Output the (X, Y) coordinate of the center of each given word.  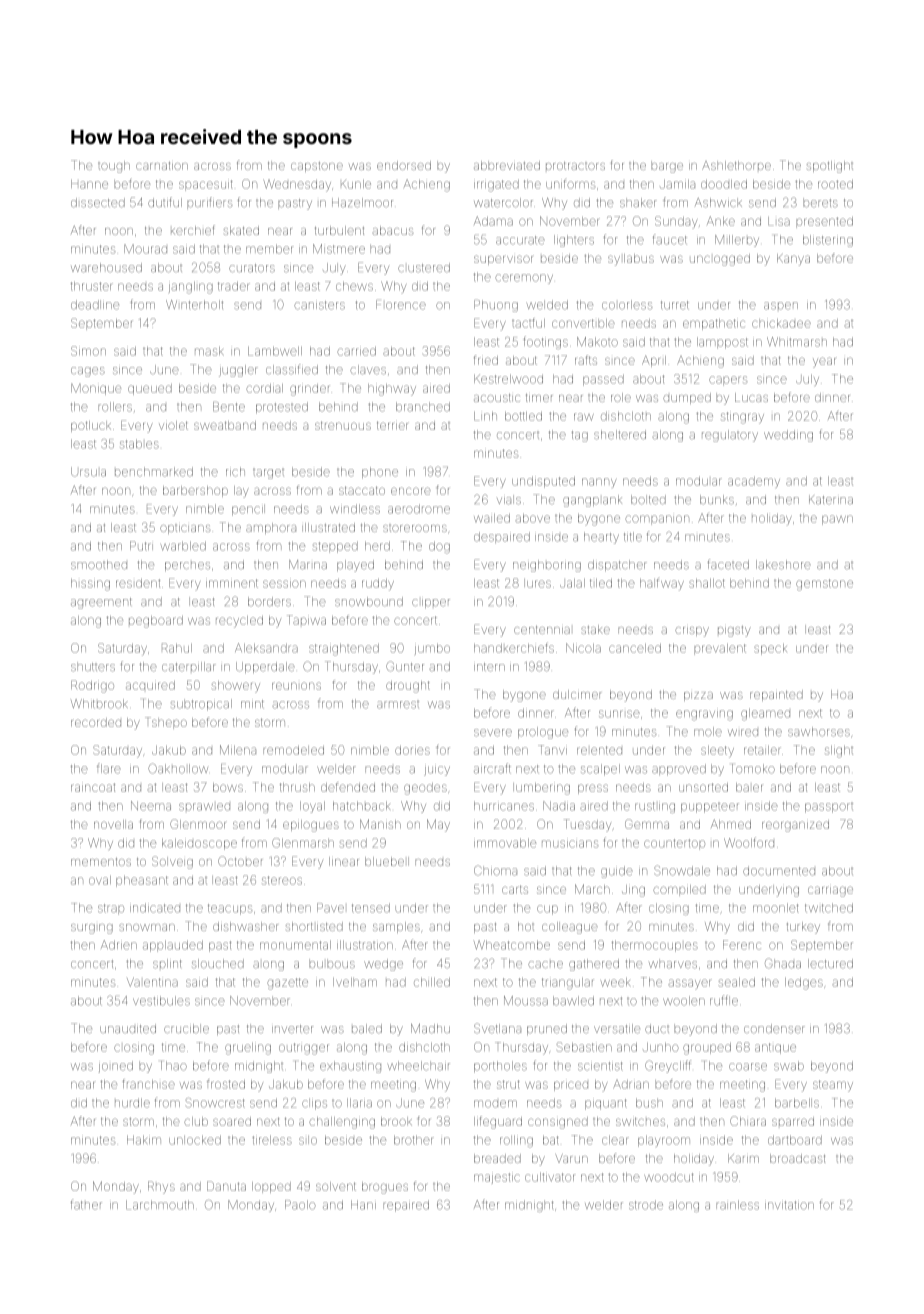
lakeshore (783, 565)
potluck (91, 426)
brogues (385, 1188)
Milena (238, 750)
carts (515, 890)
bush (649, 1103)
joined (116, 1067)
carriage (830, 891)
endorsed (404, 165)
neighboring (547, 566)
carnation (162, 166)
